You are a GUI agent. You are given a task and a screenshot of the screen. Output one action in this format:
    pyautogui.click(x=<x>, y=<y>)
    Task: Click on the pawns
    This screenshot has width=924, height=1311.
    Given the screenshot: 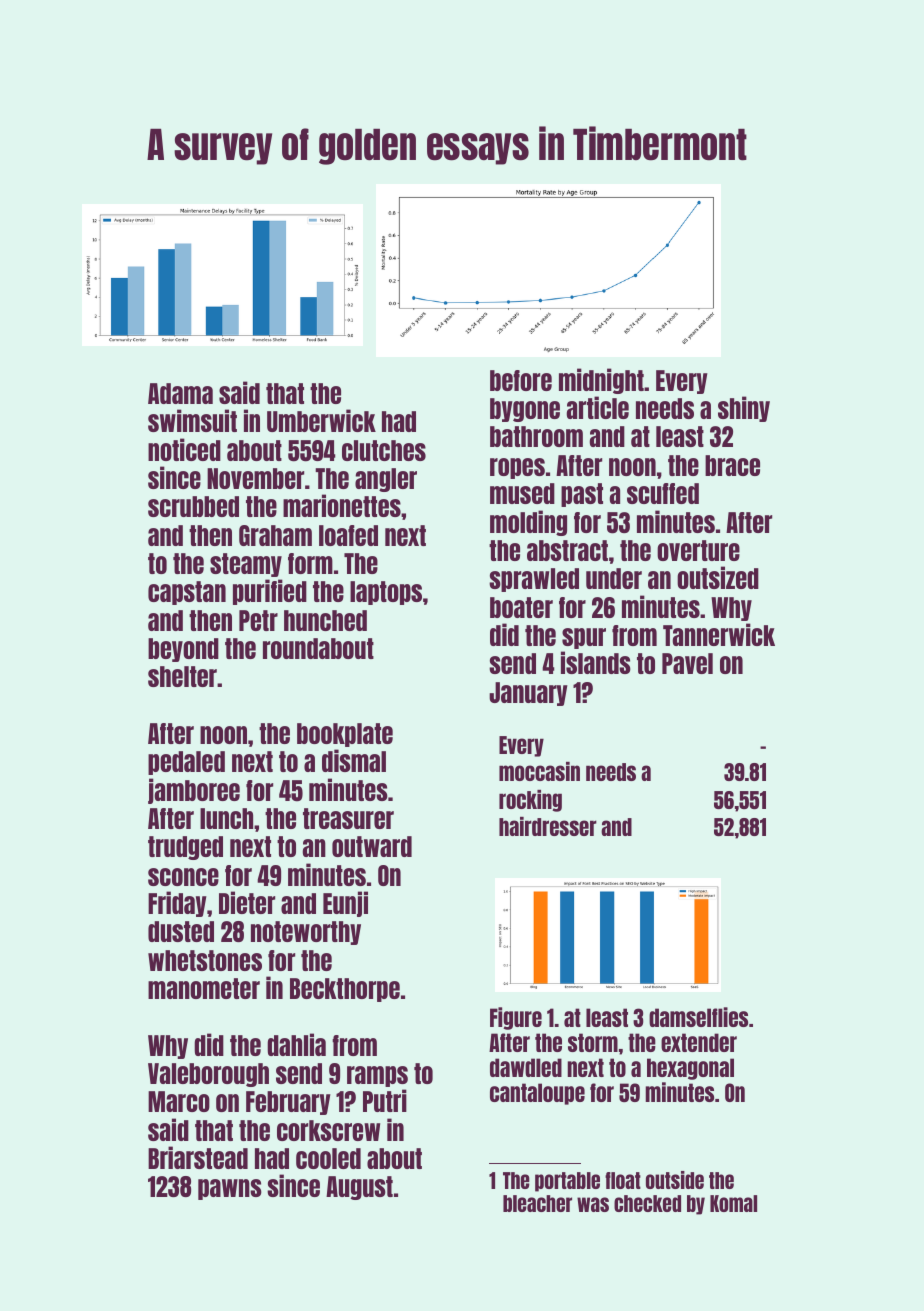 What is the action you would take?
    pyautogui.click(x=230, y=1189)
